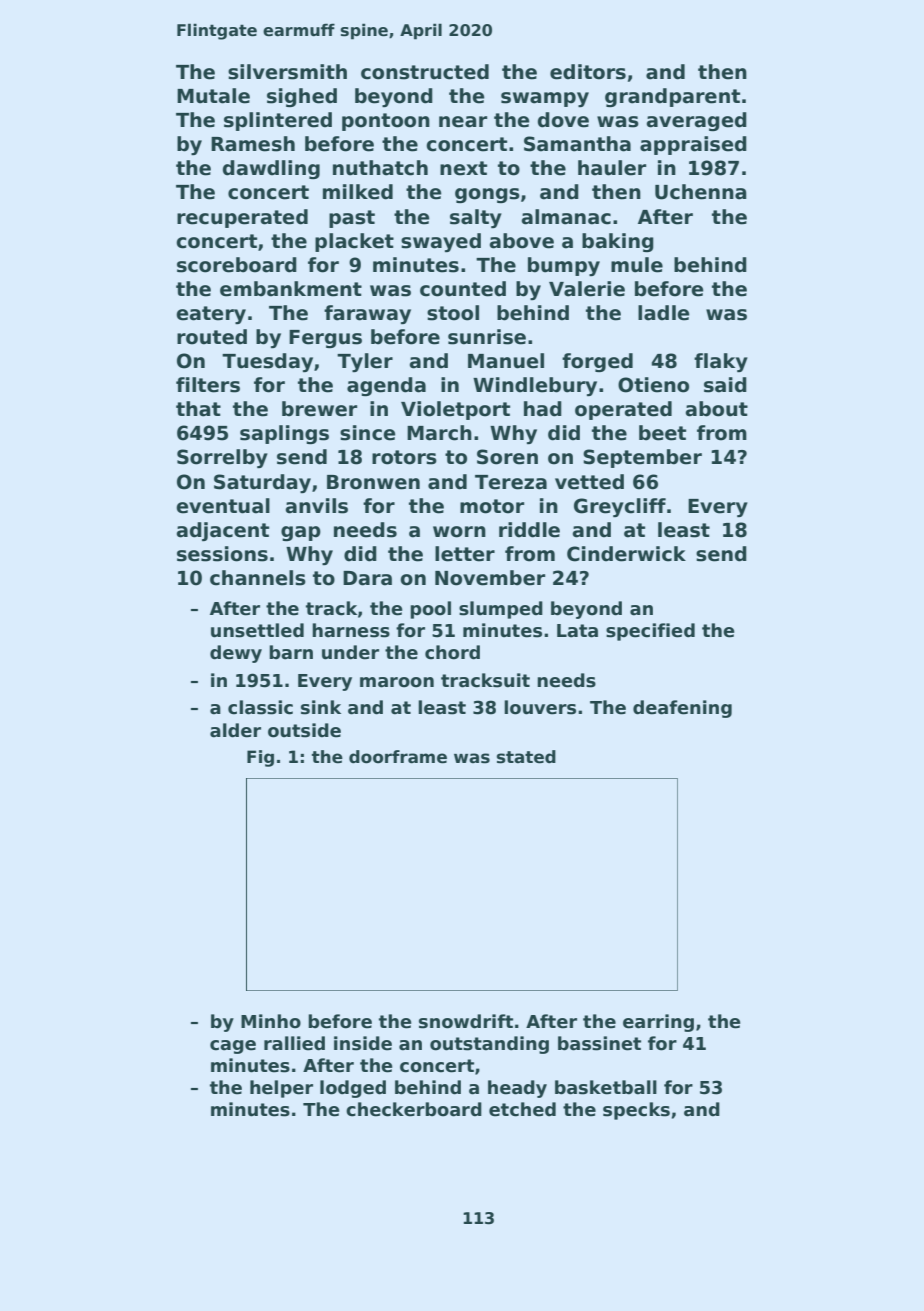  Describe the element at coordinates (317, 506) in the screenshot. I see `anvils` at that location.
